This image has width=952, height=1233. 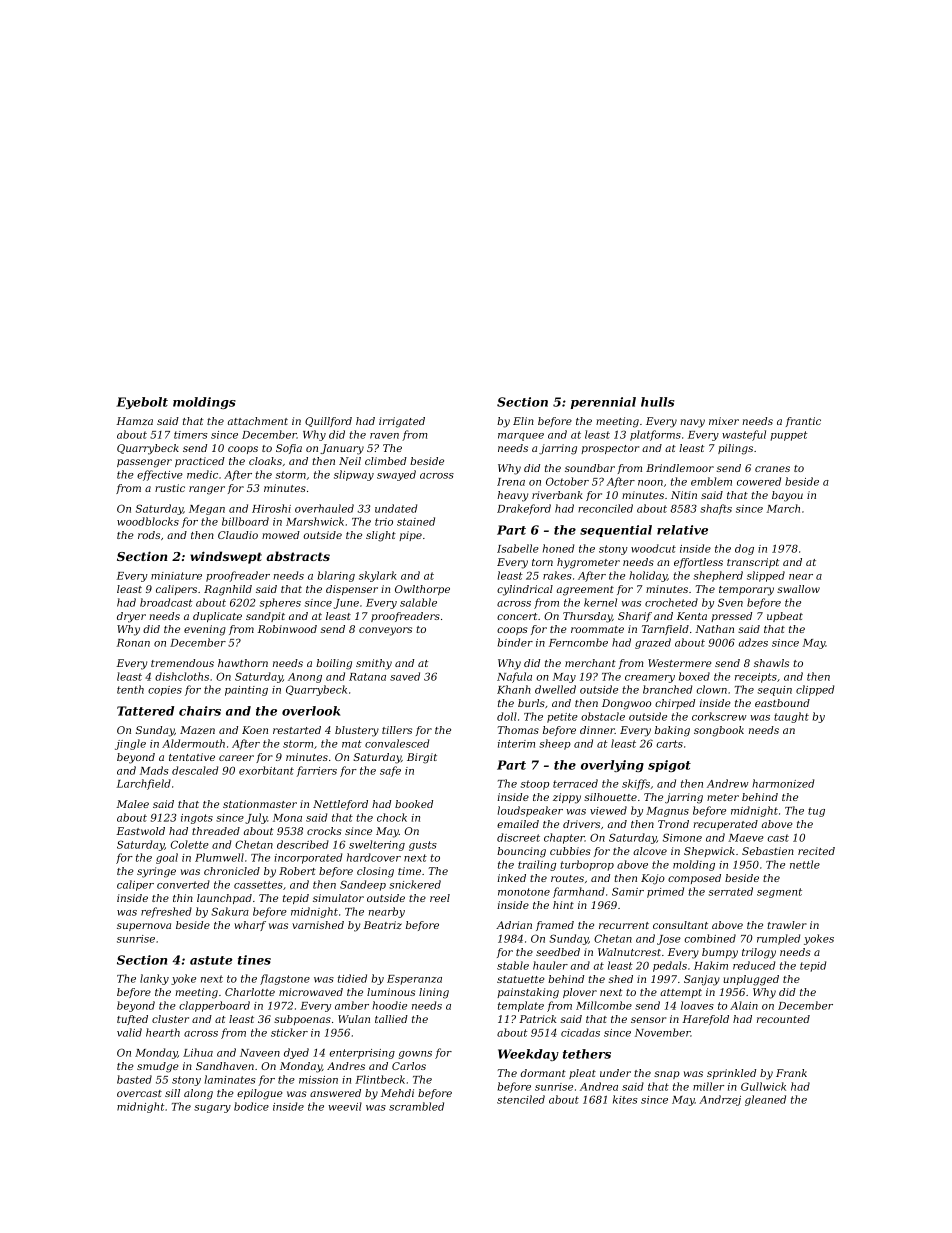 What do you see at coordinates (440, 898) in the image?
I see `reel` at bounding box center [440, 898].
